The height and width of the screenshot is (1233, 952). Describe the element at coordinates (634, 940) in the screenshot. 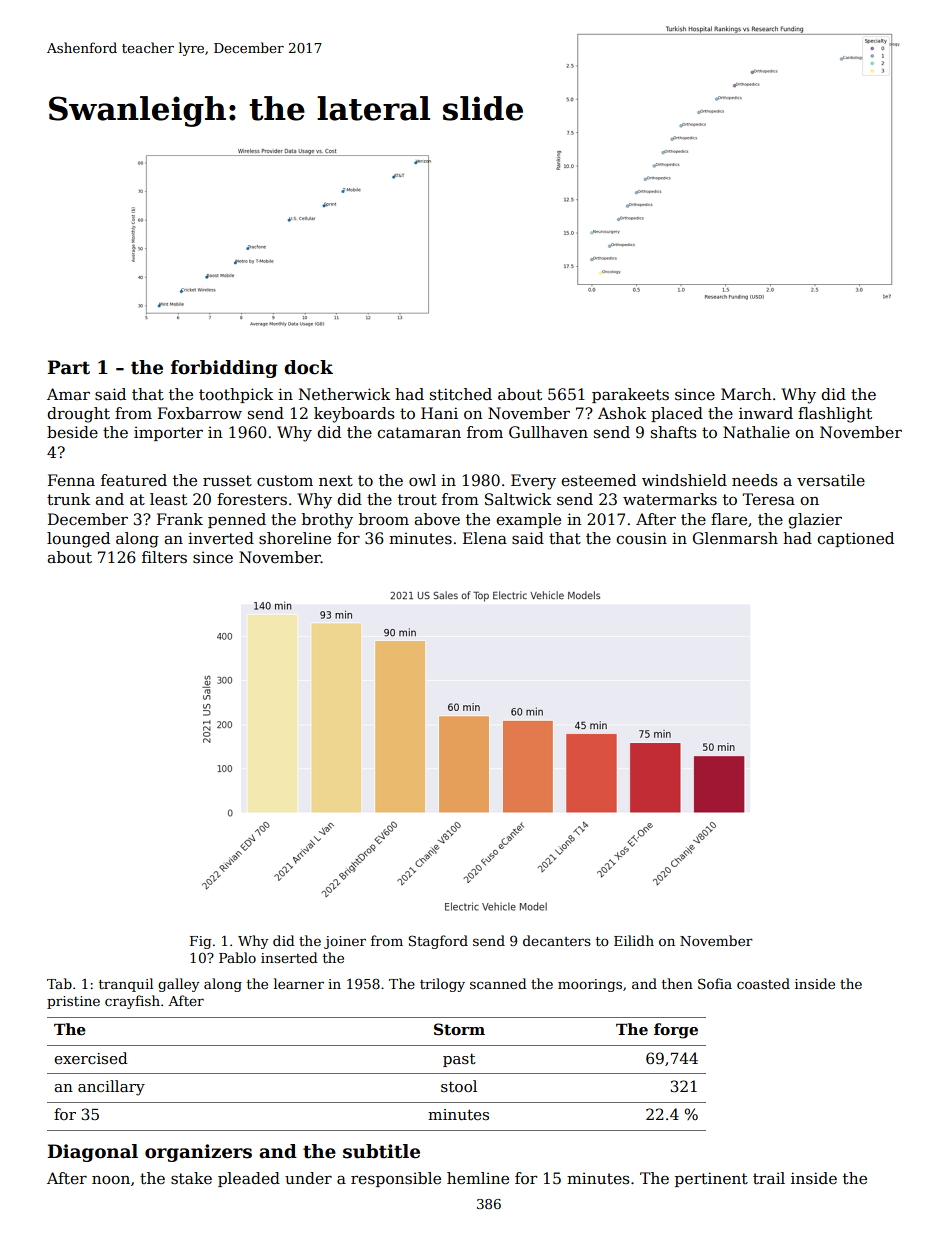

I see `Eilidh` at that location.
